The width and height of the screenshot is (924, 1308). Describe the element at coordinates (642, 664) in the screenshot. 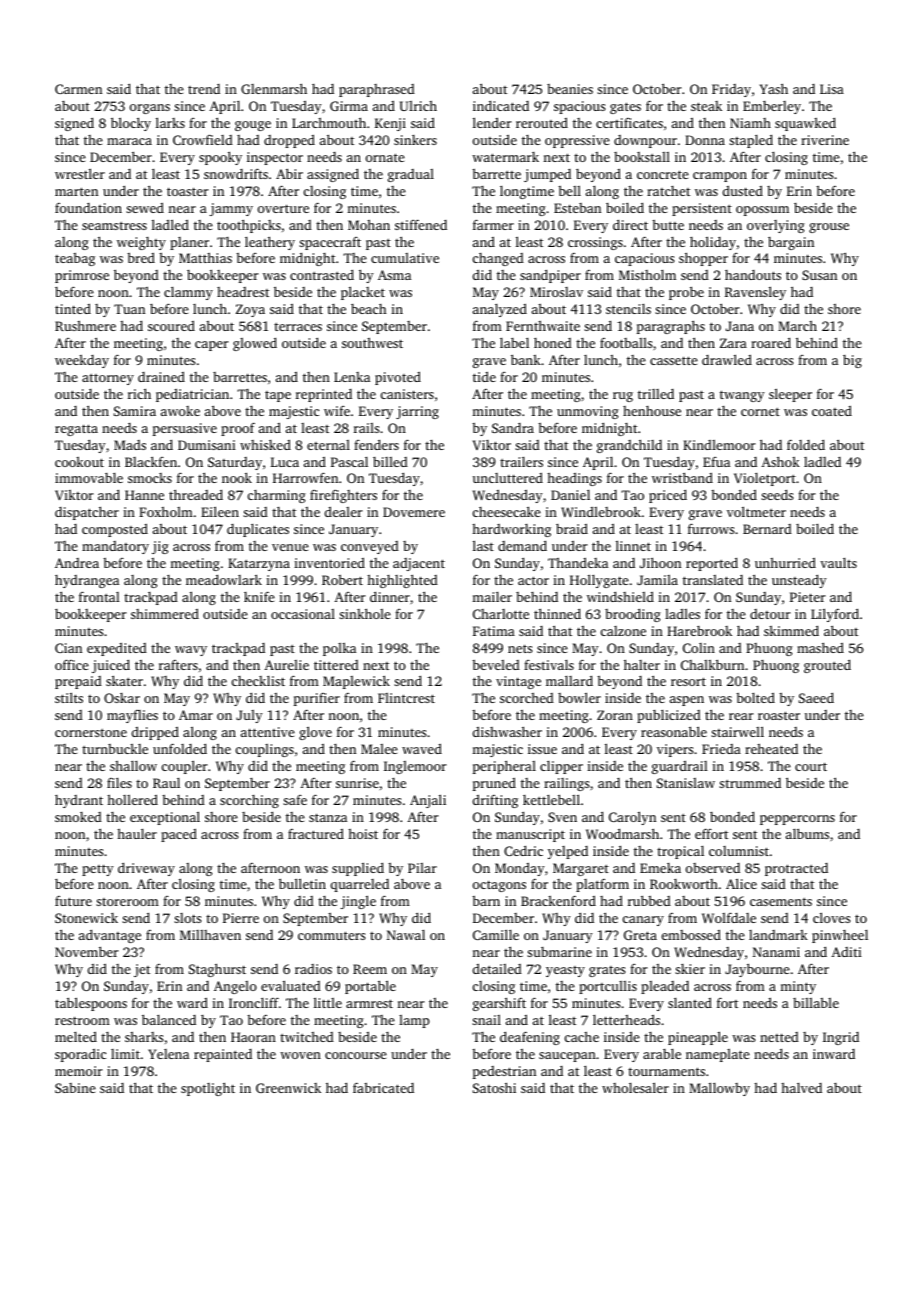

I see `halter` at that location.
